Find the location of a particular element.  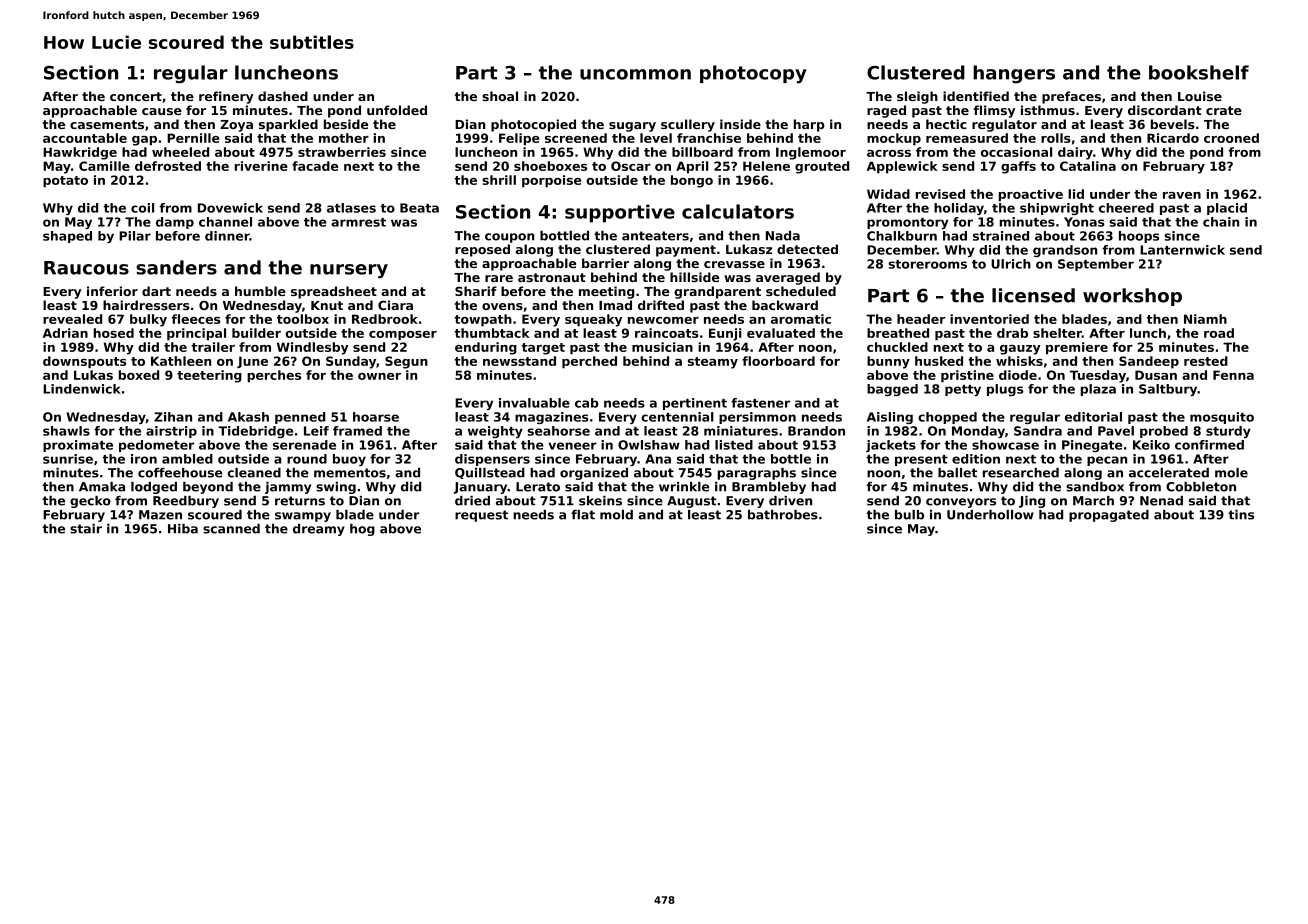

dinner is located at coordinates (227, 236).
